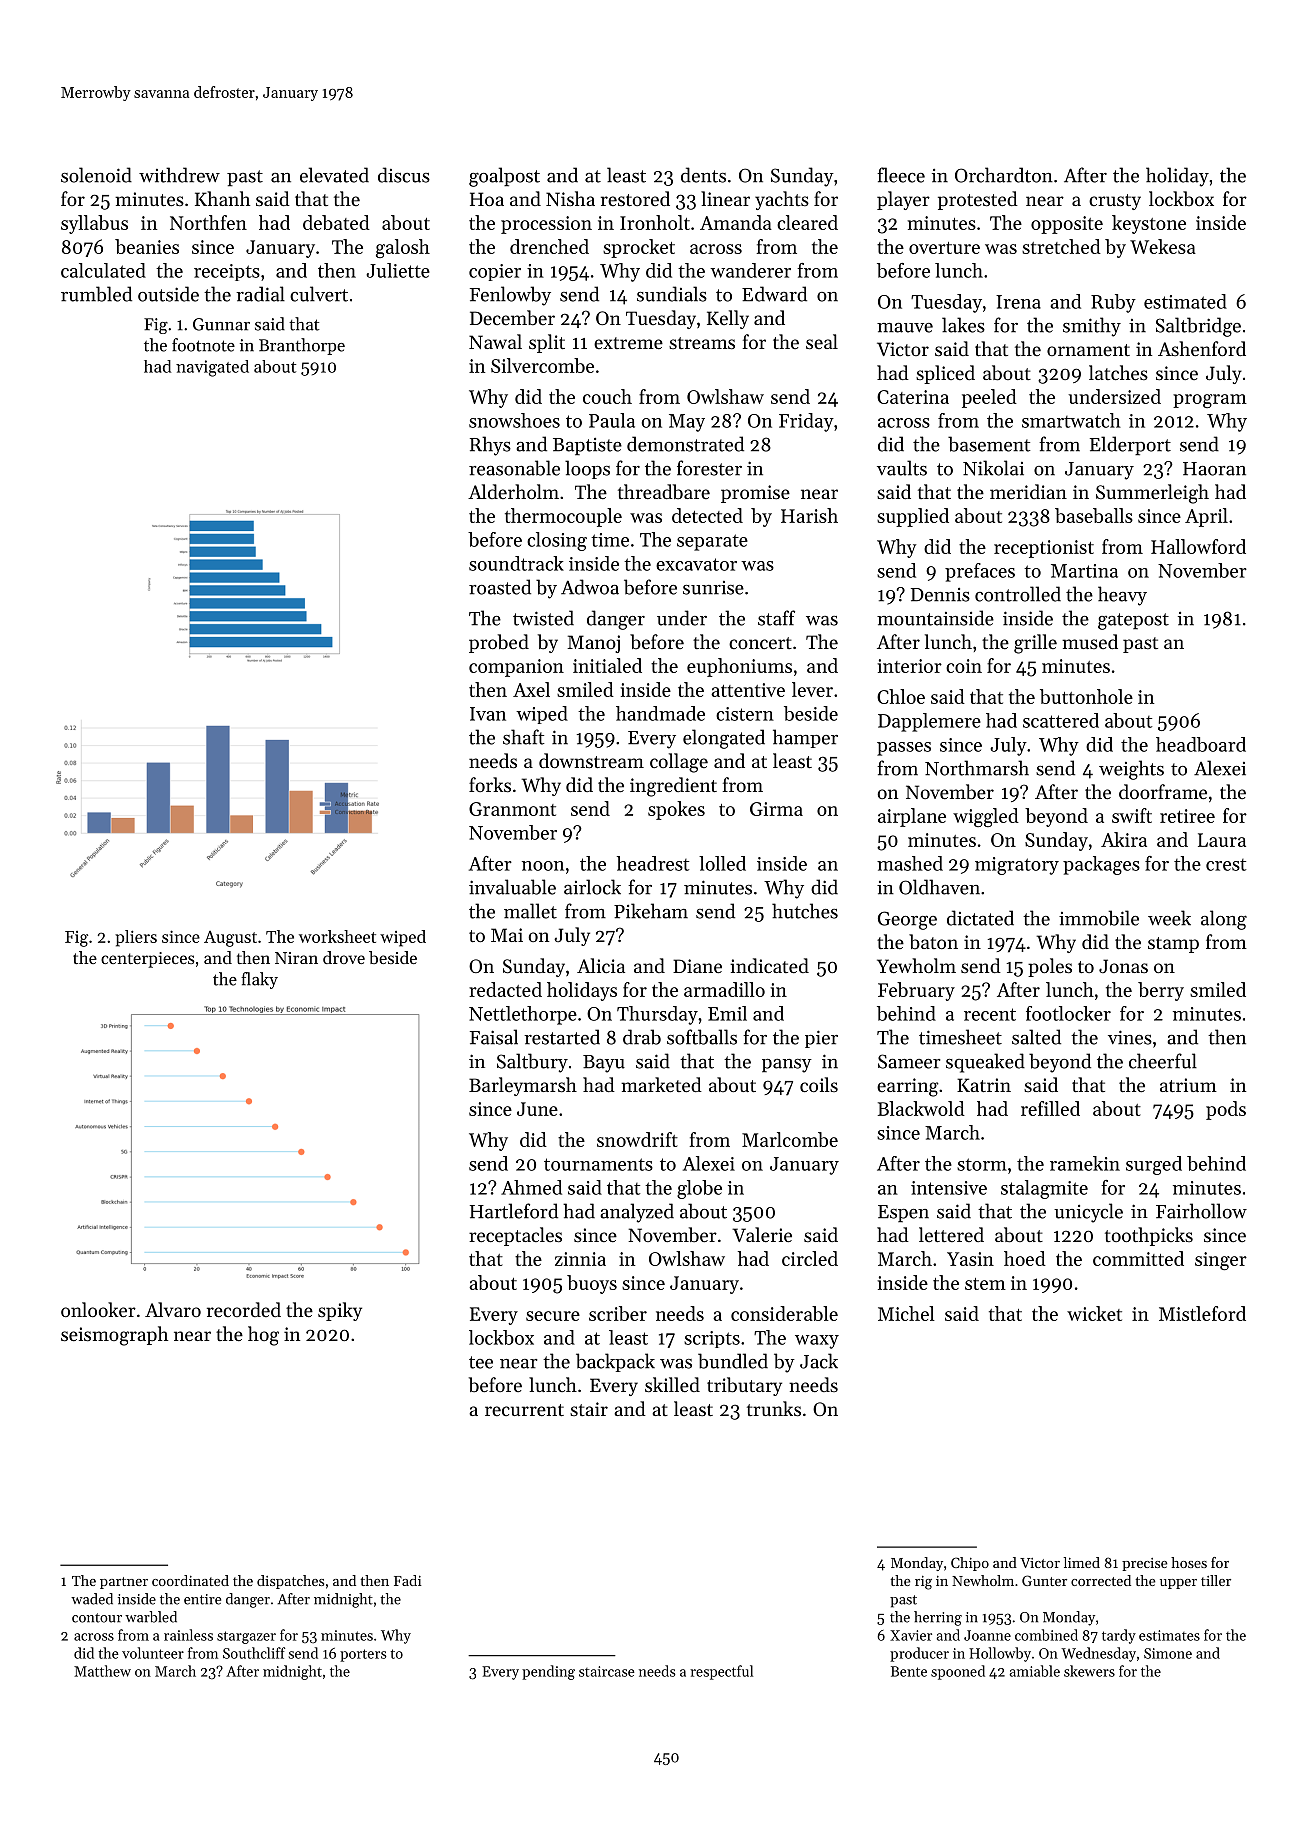 Image resolution: width=1307 pixels, height=1848 pixels. What do you see at coordinates (96, 175) in the screenshot?
I see `solenoid` at bounding box center [96, 175].
